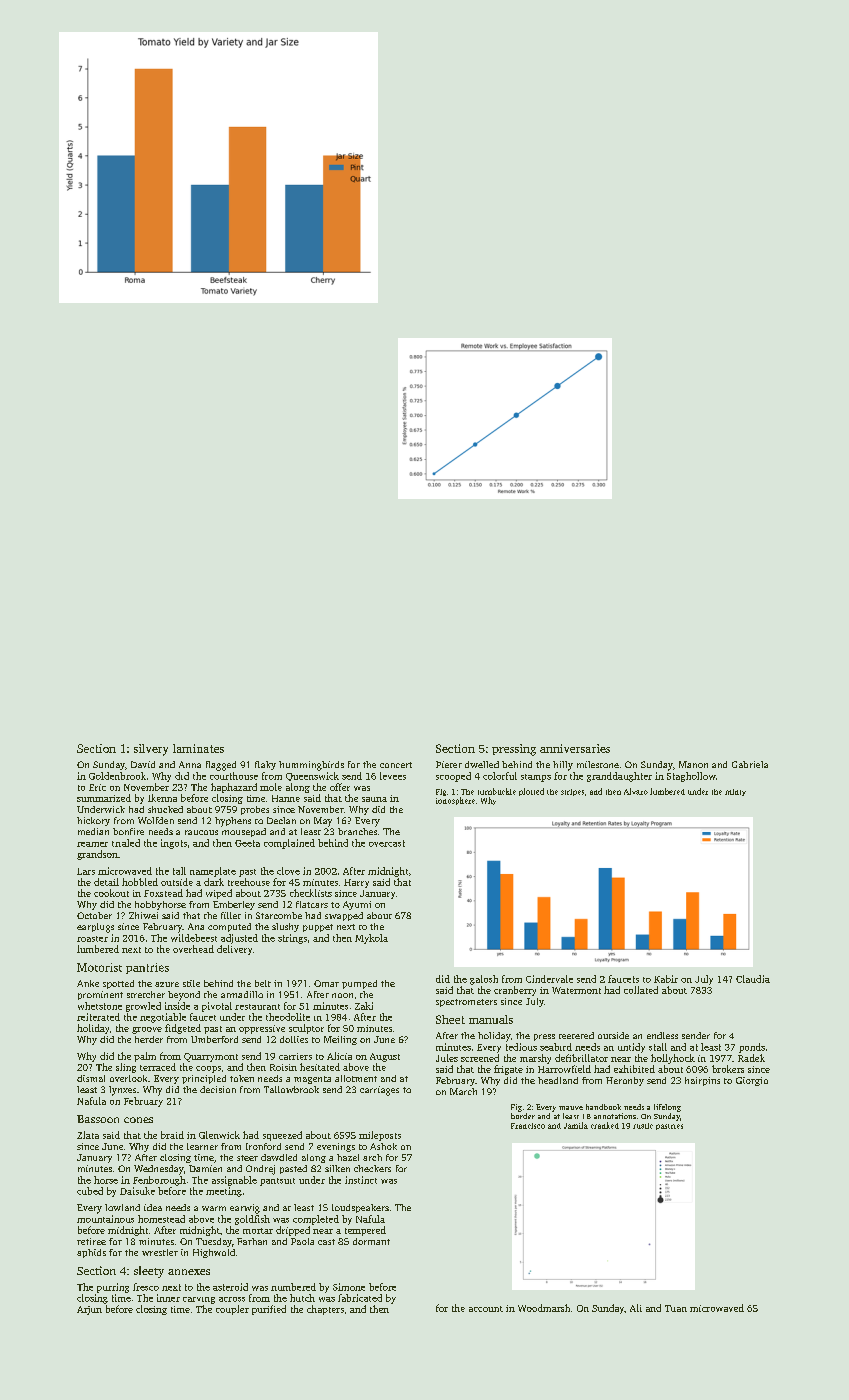 This page has height=1400, width=849. I want to click on Watermont, so click(576, 990).
